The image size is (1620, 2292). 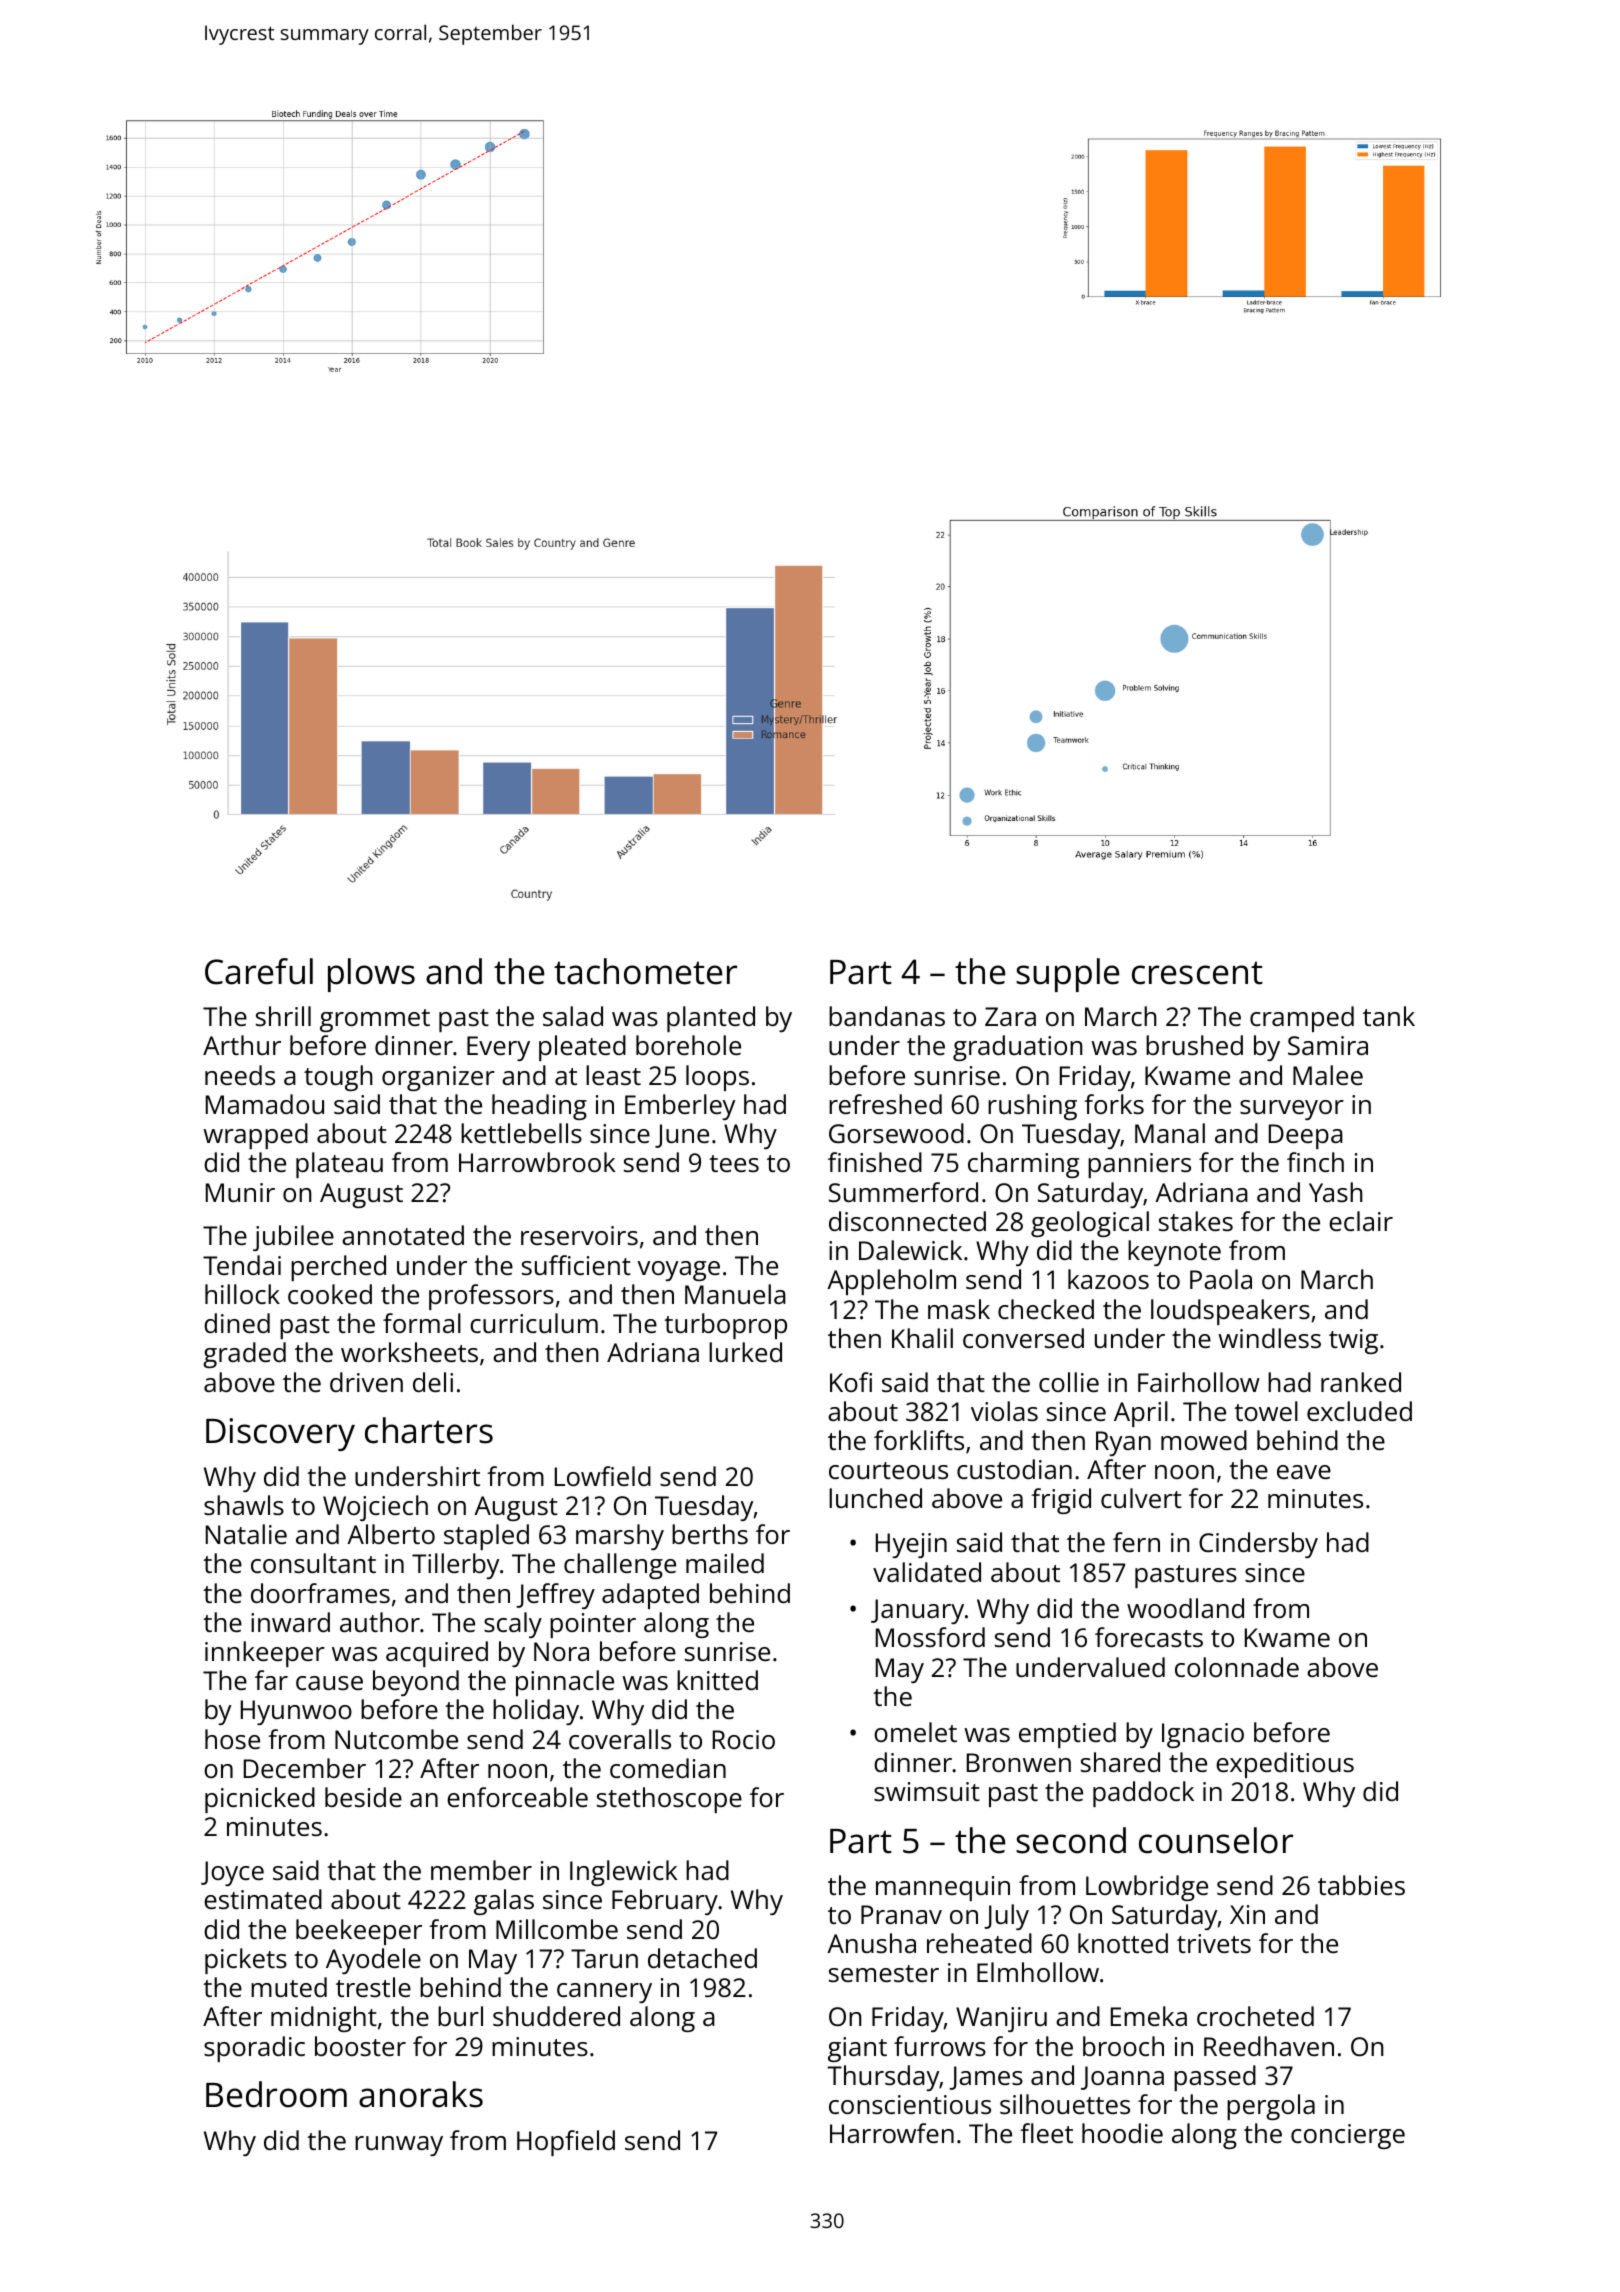 What do you see at coordinates (725, 1563) in the image?
I see `mailed` at bounding box center [725, 1563].
